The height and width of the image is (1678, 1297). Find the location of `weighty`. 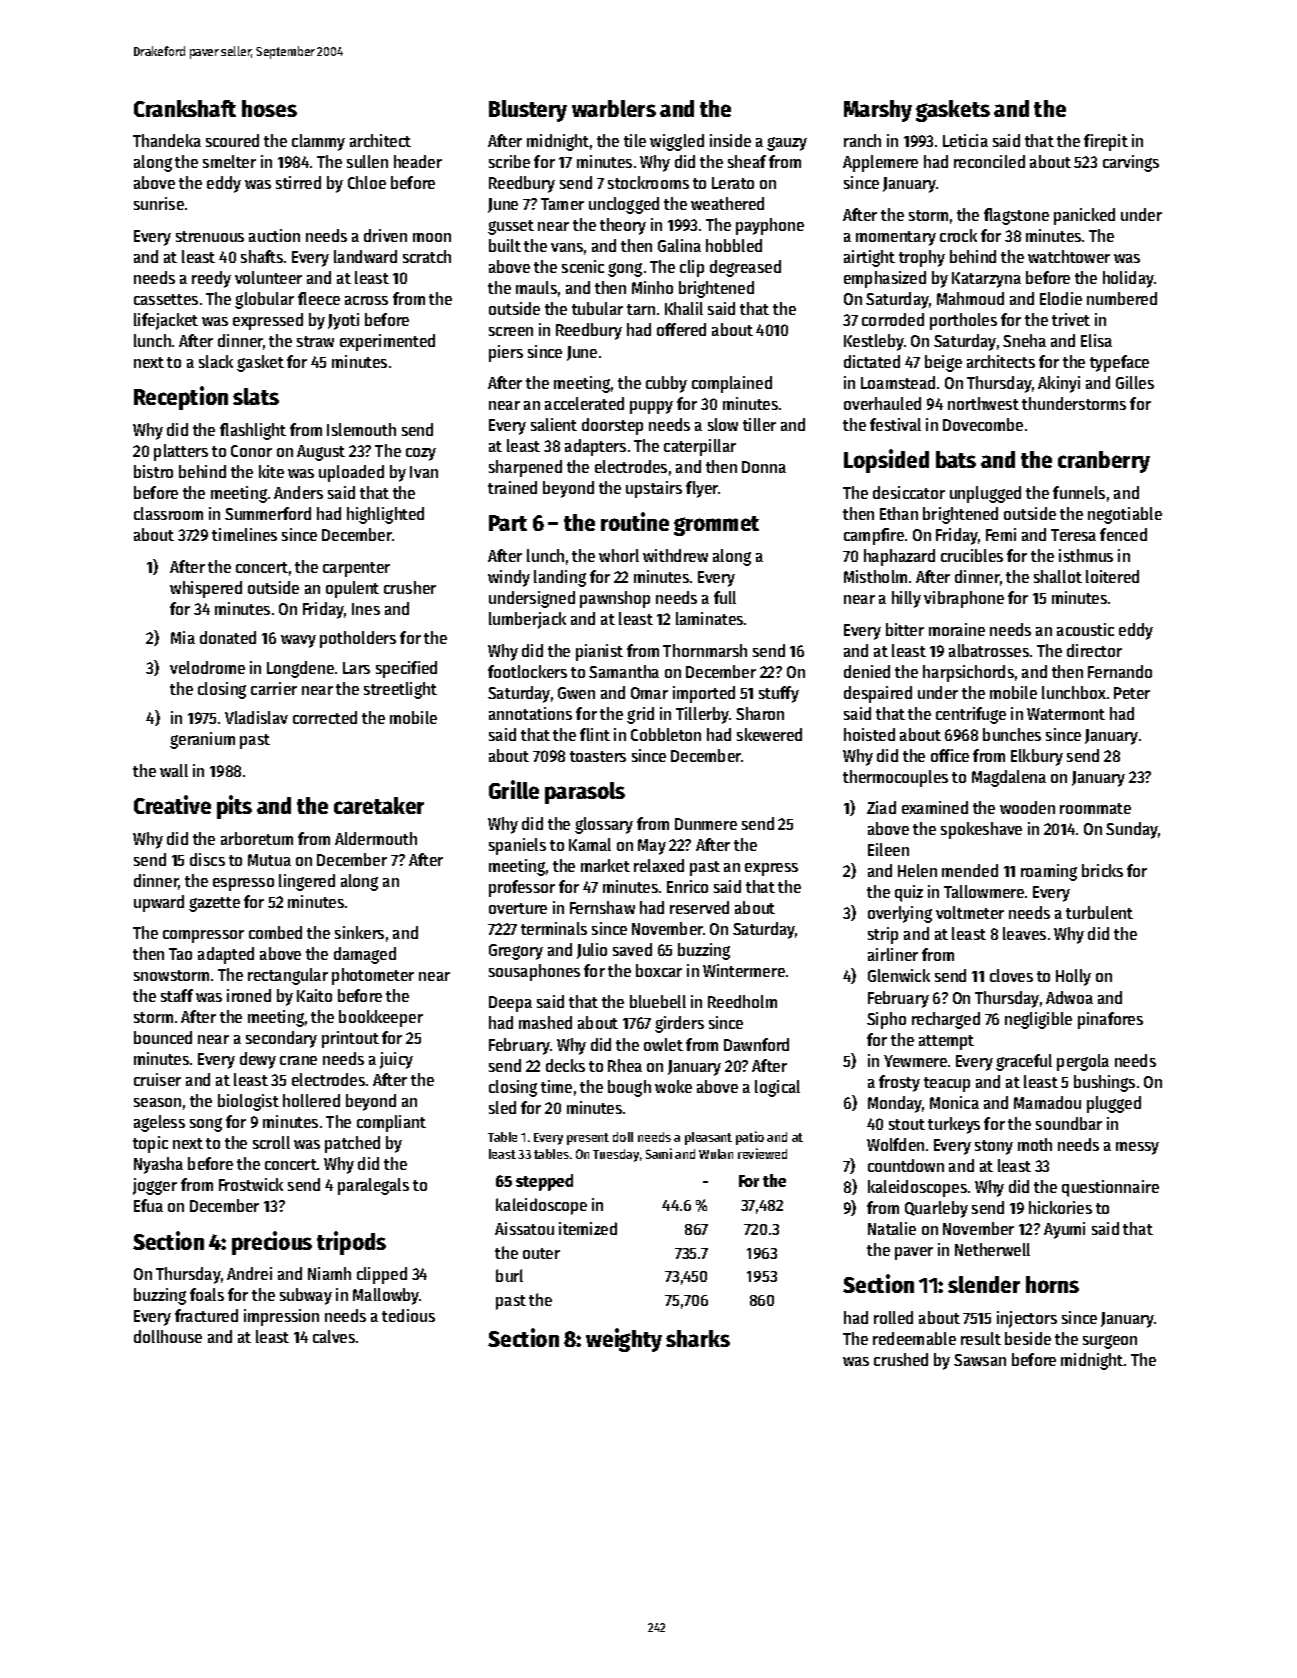

weighty is located at coordinates (624, 1340).
